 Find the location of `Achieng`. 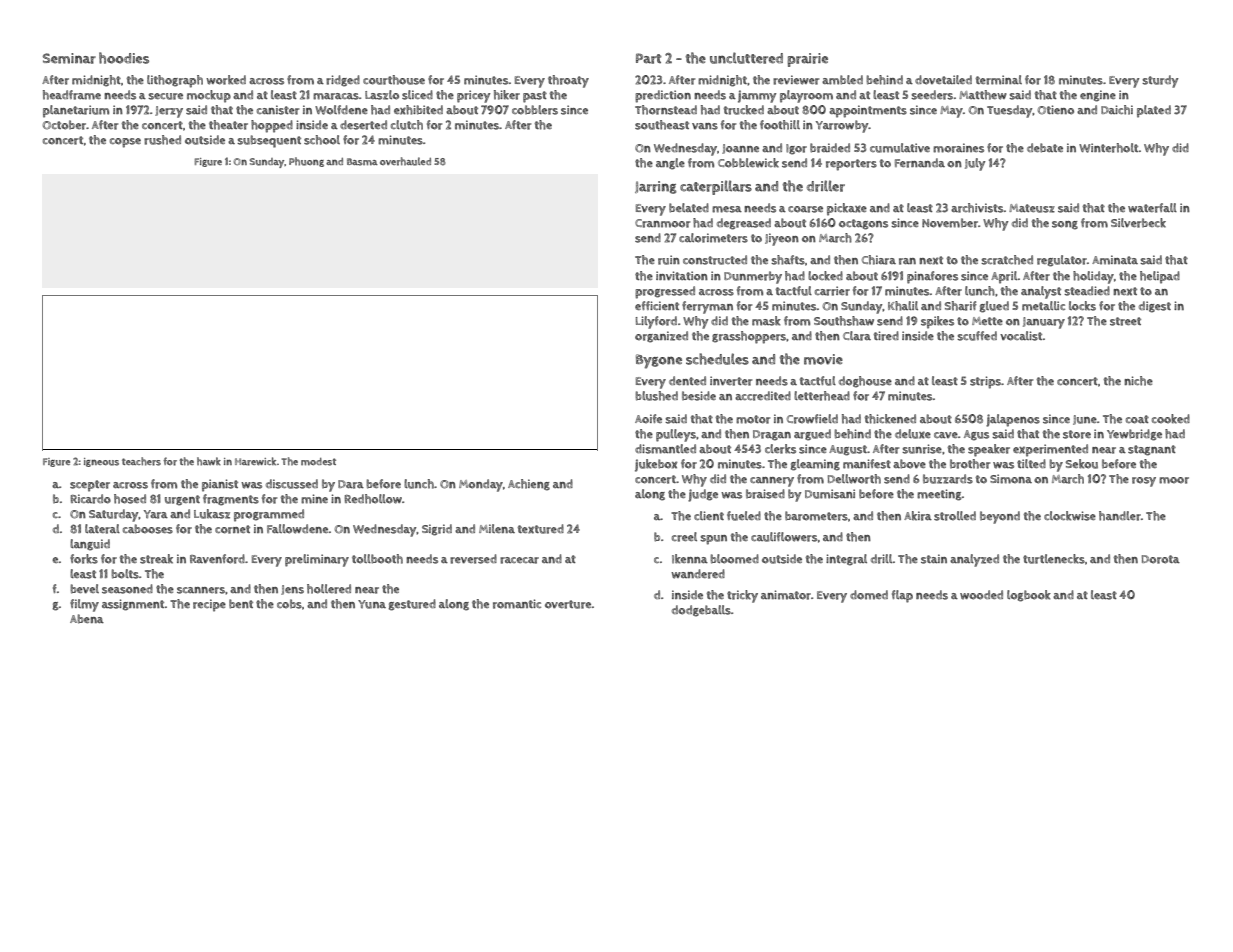

Achieng is located at coordinates (529, 485).
